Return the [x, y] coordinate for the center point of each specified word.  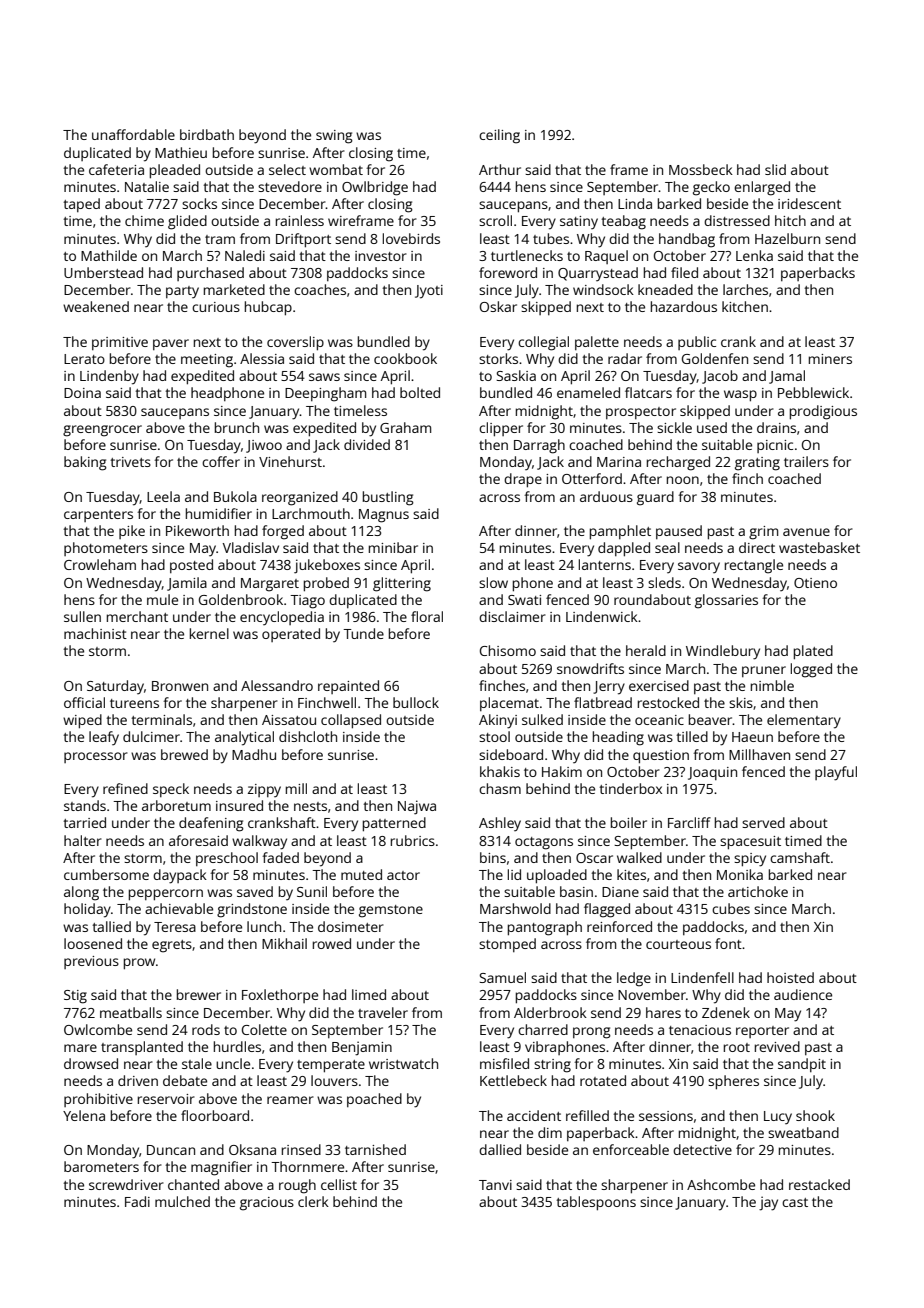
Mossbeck [701, 169]
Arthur [500, 169]
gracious [267, 1204]
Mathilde [109, 255]
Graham [405, 427]
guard [655, 498]
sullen [82, 616]
